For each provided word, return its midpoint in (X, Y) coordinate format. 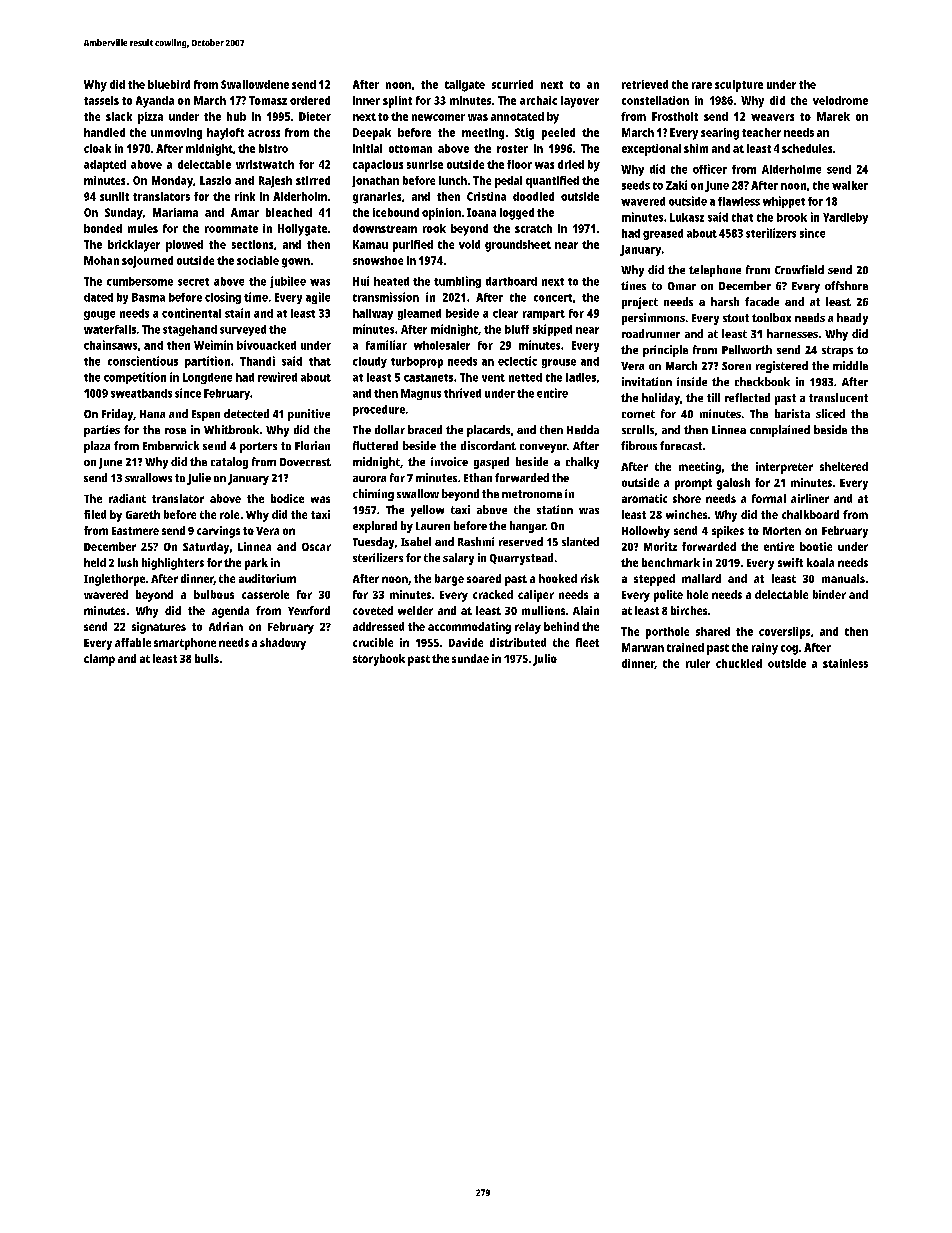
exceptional (651, 150)
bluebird (169, 84)
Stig (524, 134)
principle (665, 351)
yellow (427, 511)
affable (133, 642)
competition (135, 378)
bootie (816, 546)
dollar (390, 429)
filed (95, 514)
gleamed (419, 314)
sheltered (844, 466)
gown (296, 263)
